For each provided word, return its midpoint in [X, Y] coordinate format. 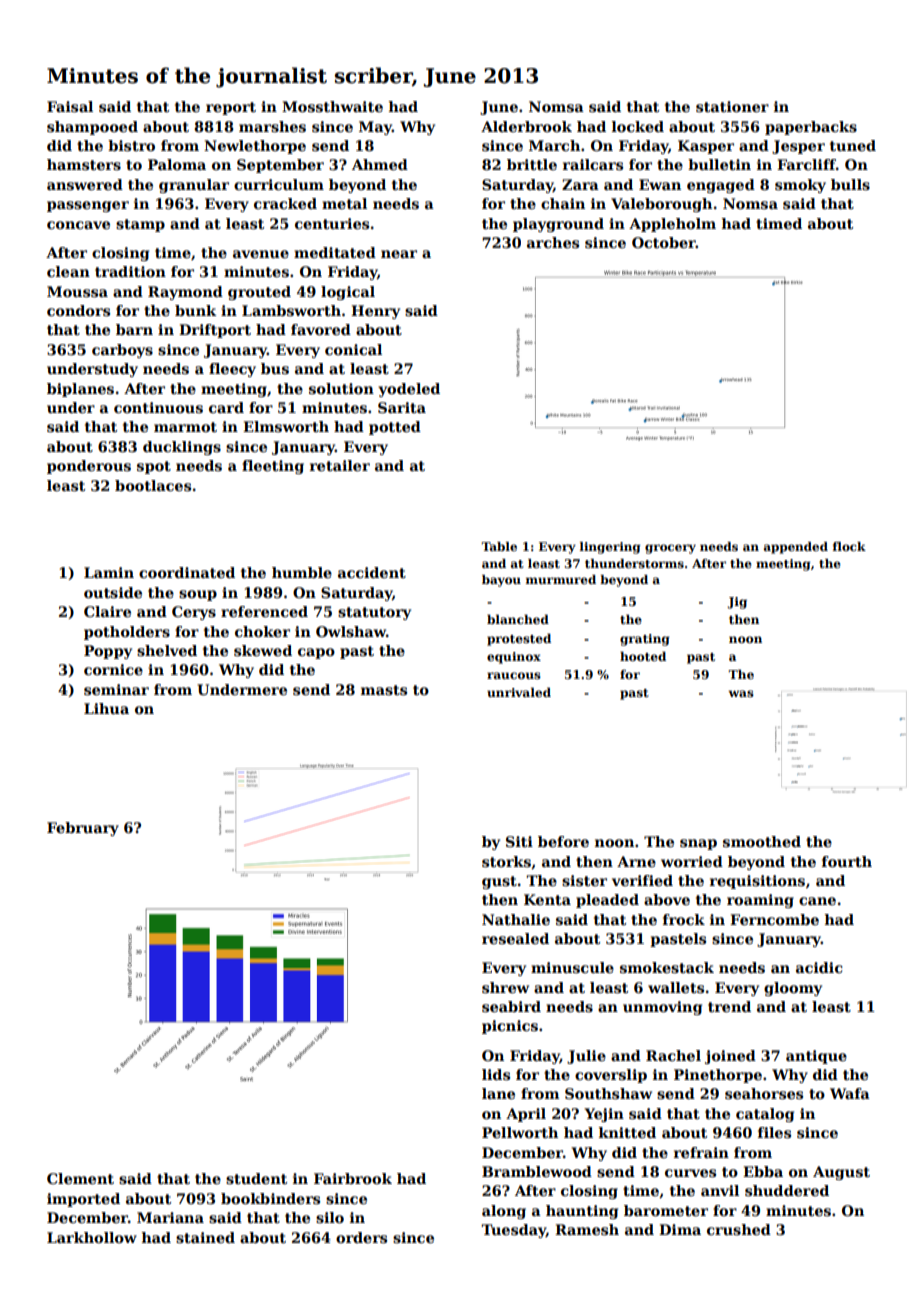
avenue [261, 254]
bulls [850, 184]
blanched [518, 619]
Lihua [106, 708]
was [741, 693]
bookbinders [270, 1198]
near [399, 254]
